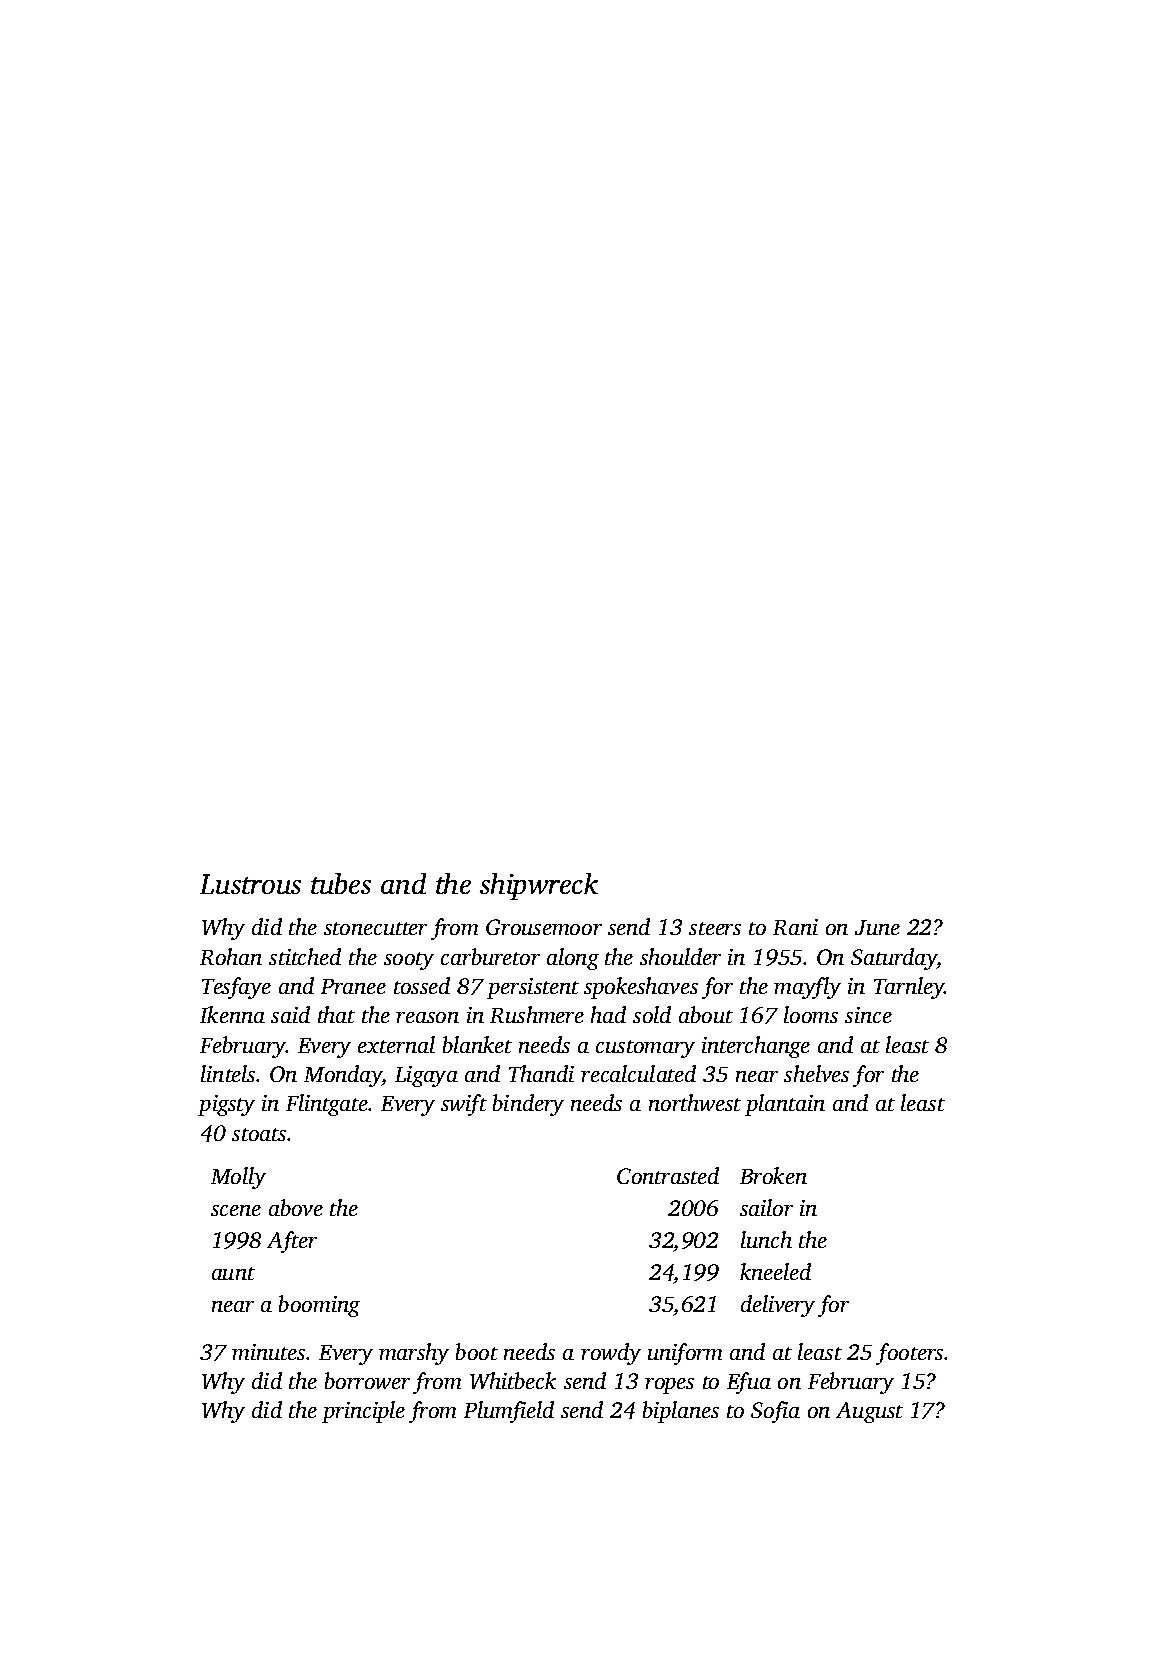 This screenshot has height=1654, width=1165. I want to click on Lustrous, so click(250, 884).
